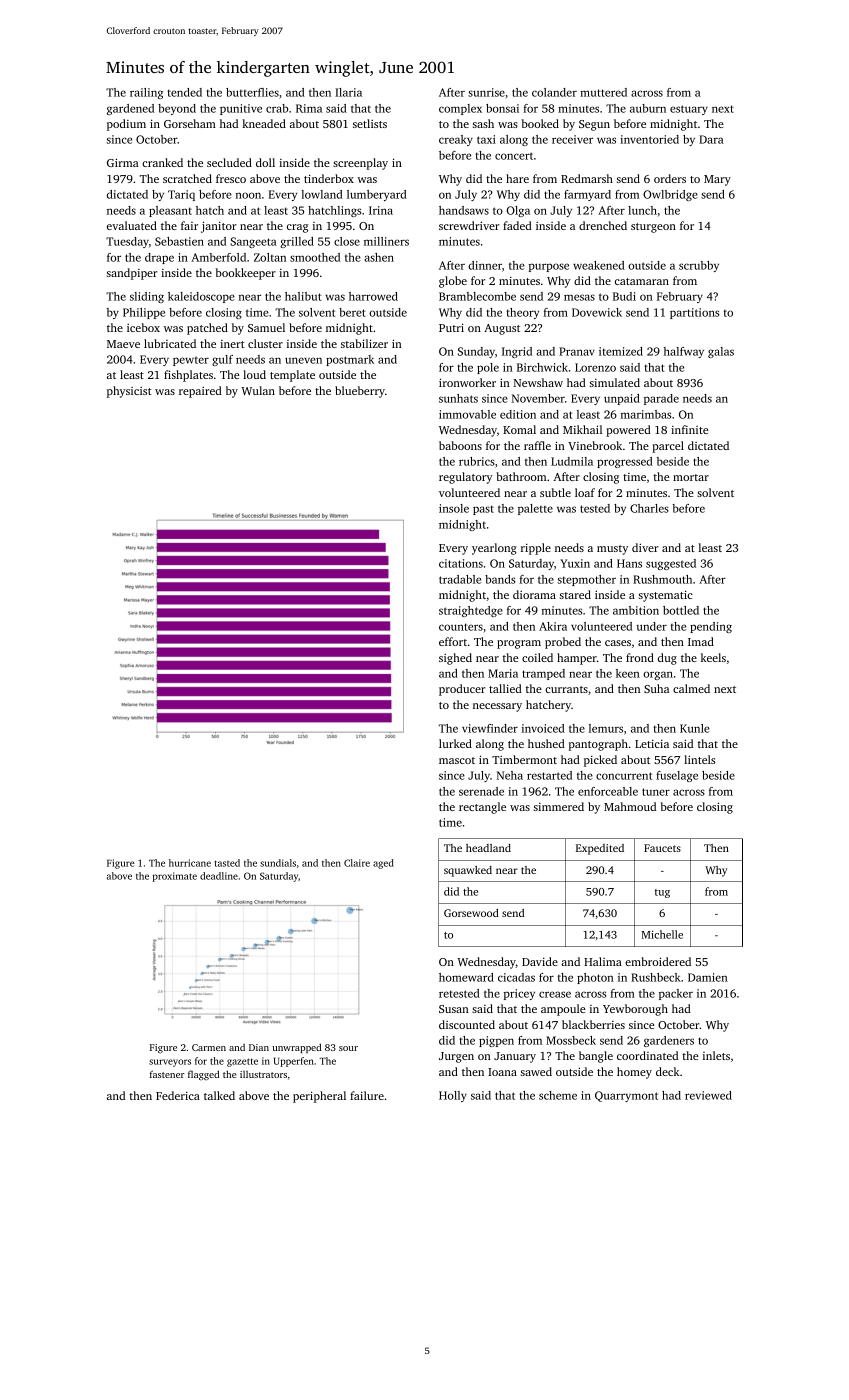 The height and width of the page is (1400, 849). Describe the element at coordinates (558, 1095) in the page. I see `scheme` at that location.
